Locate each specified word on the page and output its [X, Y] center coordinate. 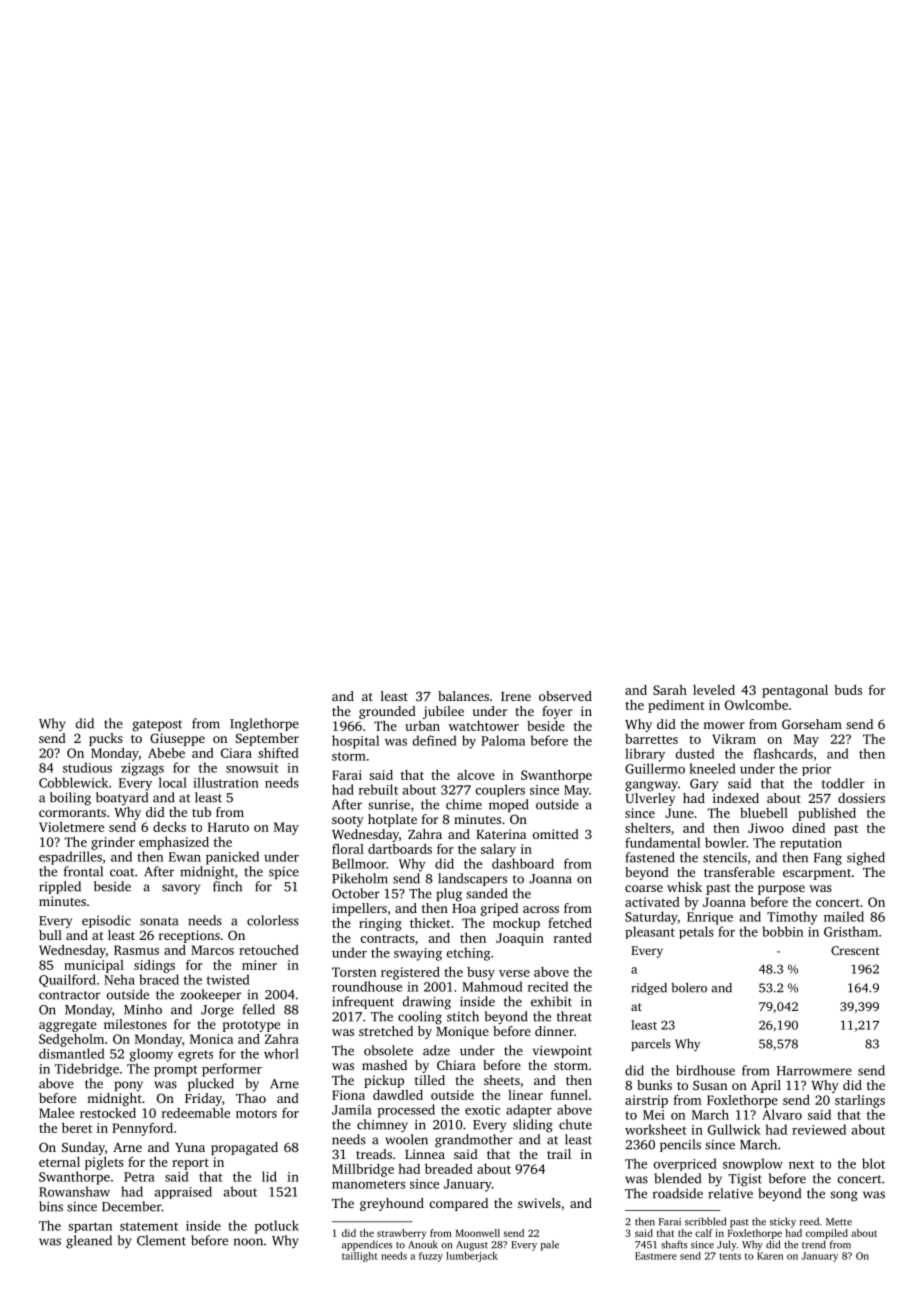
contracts [387, 939]
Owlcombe [756, 705]
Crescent [855, 950]
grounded [387, 712]
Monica [211, 1039]
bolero [689, 988]
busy [481, 973]
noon [248, 1242]
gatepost [157, 726]
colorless [273, 920]
